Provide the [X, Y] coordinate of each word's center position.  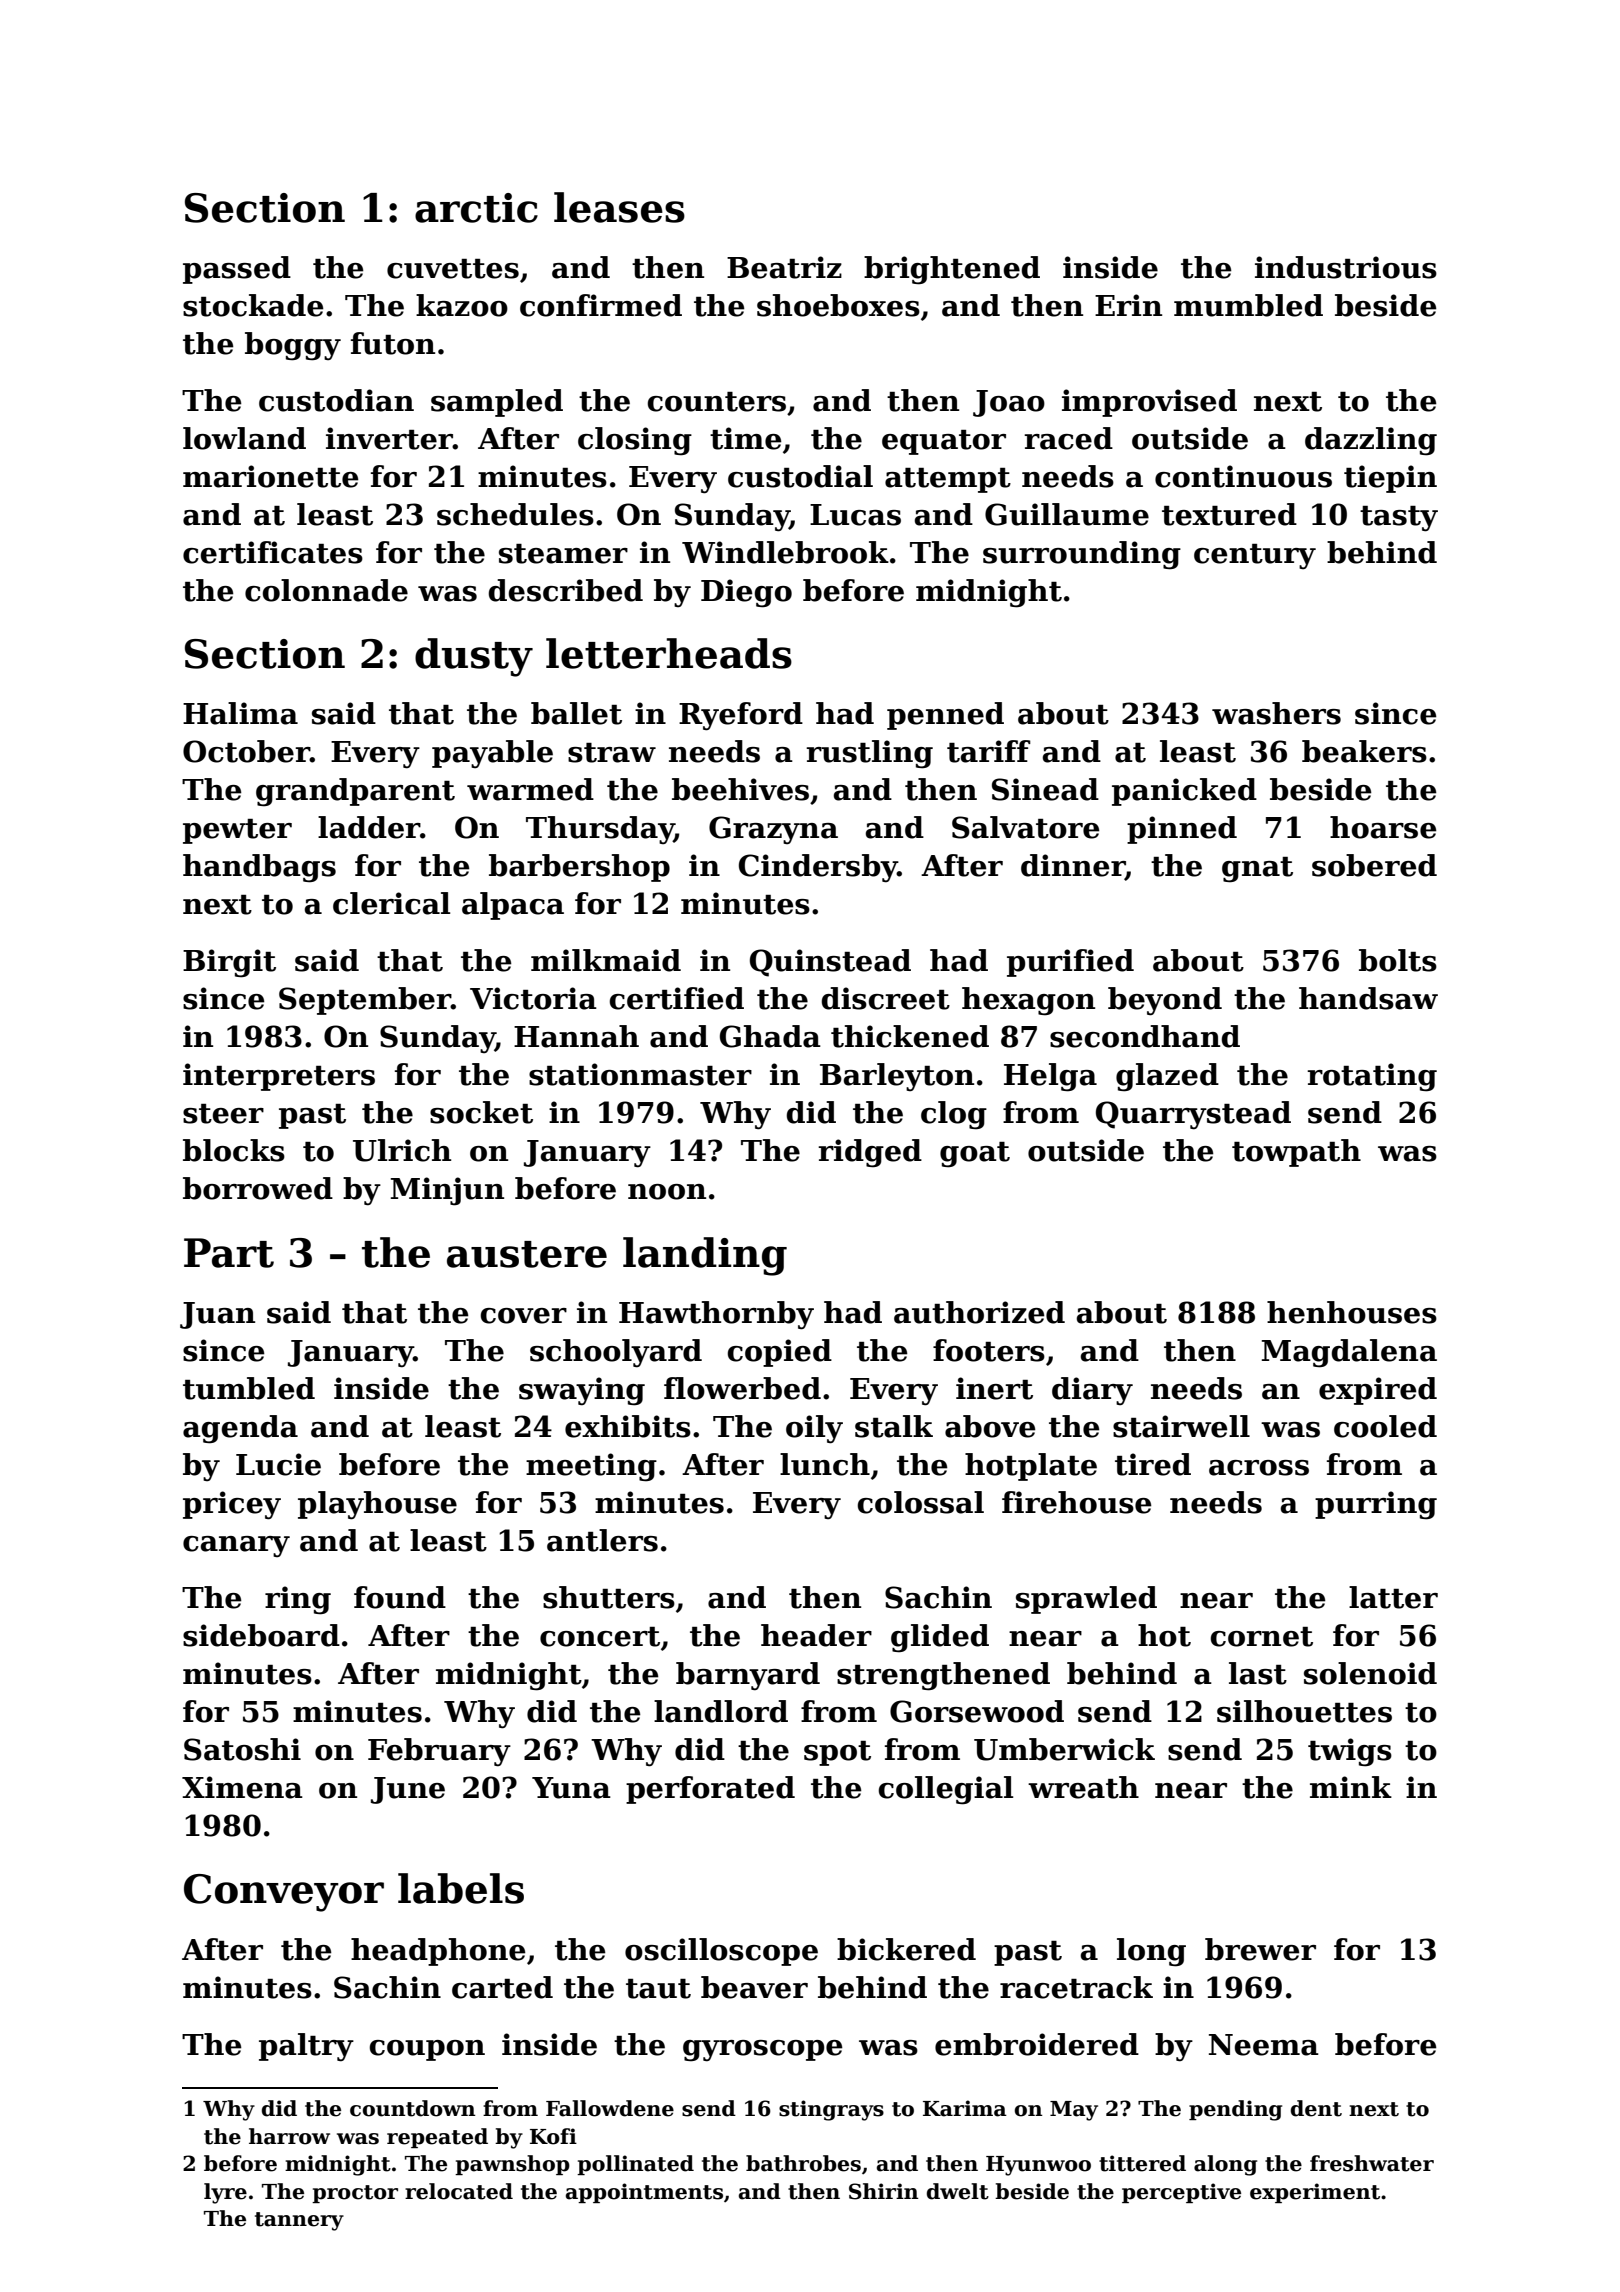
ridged [870, 1153]
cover [523, 1316]
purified [1070, 963]
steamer [563, 554]
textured [1229, 514]
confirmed [601, 305]
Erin [1128, 305]
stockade [253, 305]
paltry [306, 2047]
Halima [240, 713]
